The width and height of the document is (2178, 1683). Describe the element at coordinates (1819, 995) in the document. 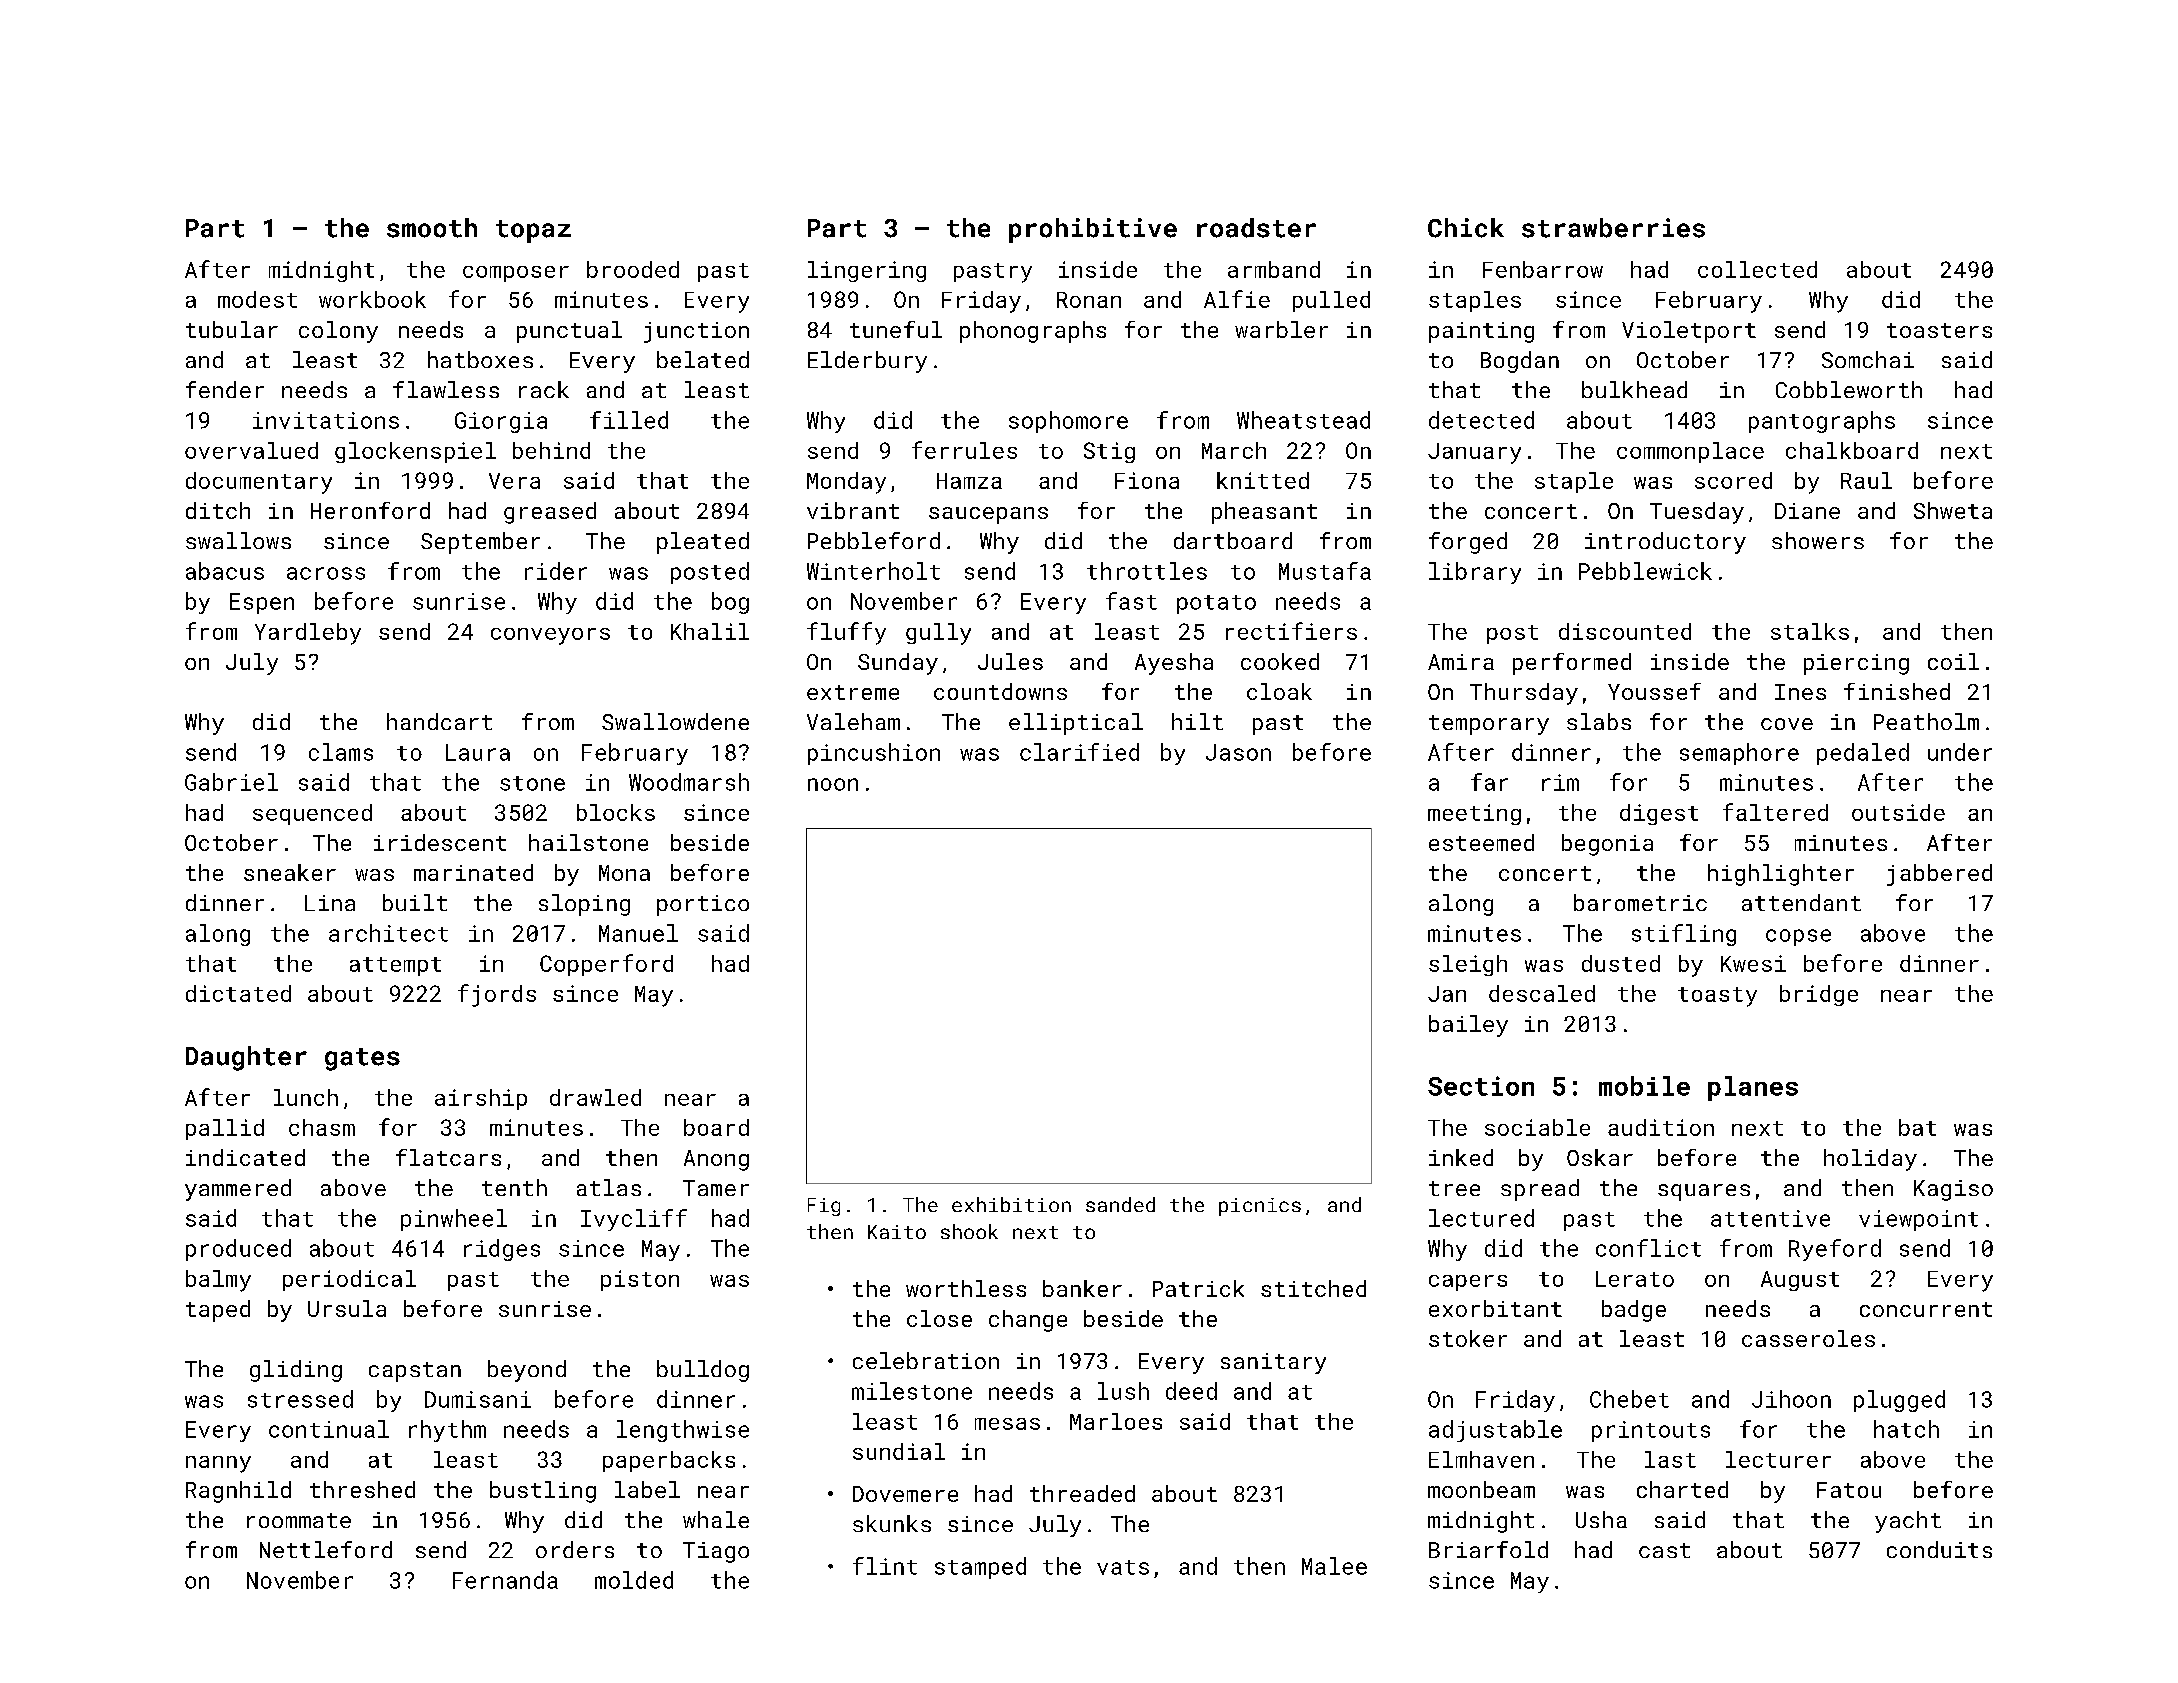

I see `bridge` at that location.
